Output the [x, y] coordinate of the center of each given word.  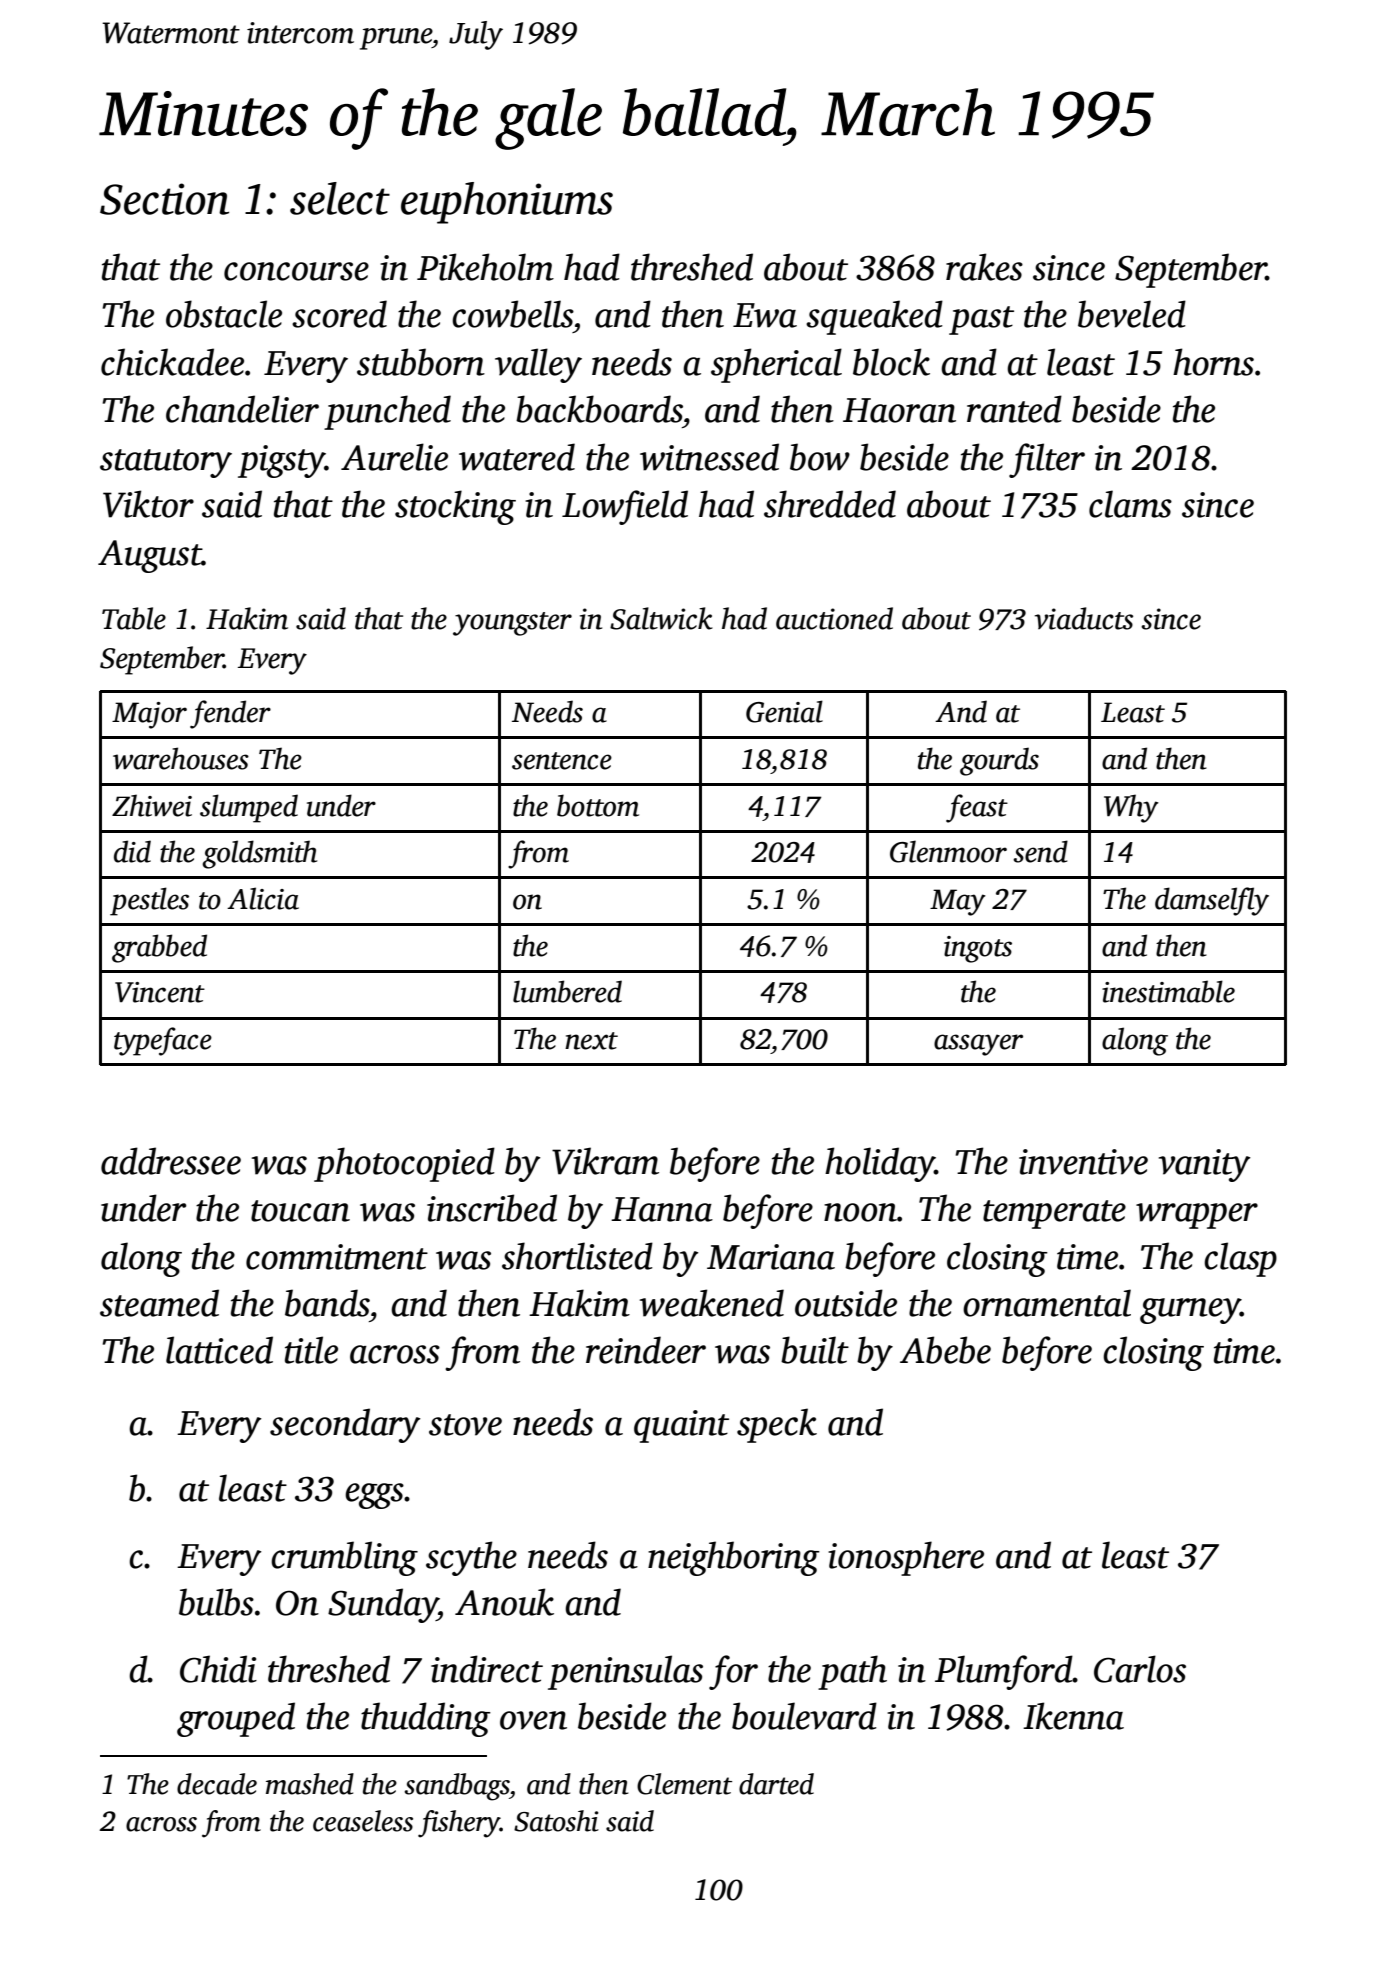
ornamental [1047, 1303]
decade [217, 1784]
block [891, 362]
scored [339, 314]
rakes [984, 267]
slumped [249, 808]
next [591, 1041]
